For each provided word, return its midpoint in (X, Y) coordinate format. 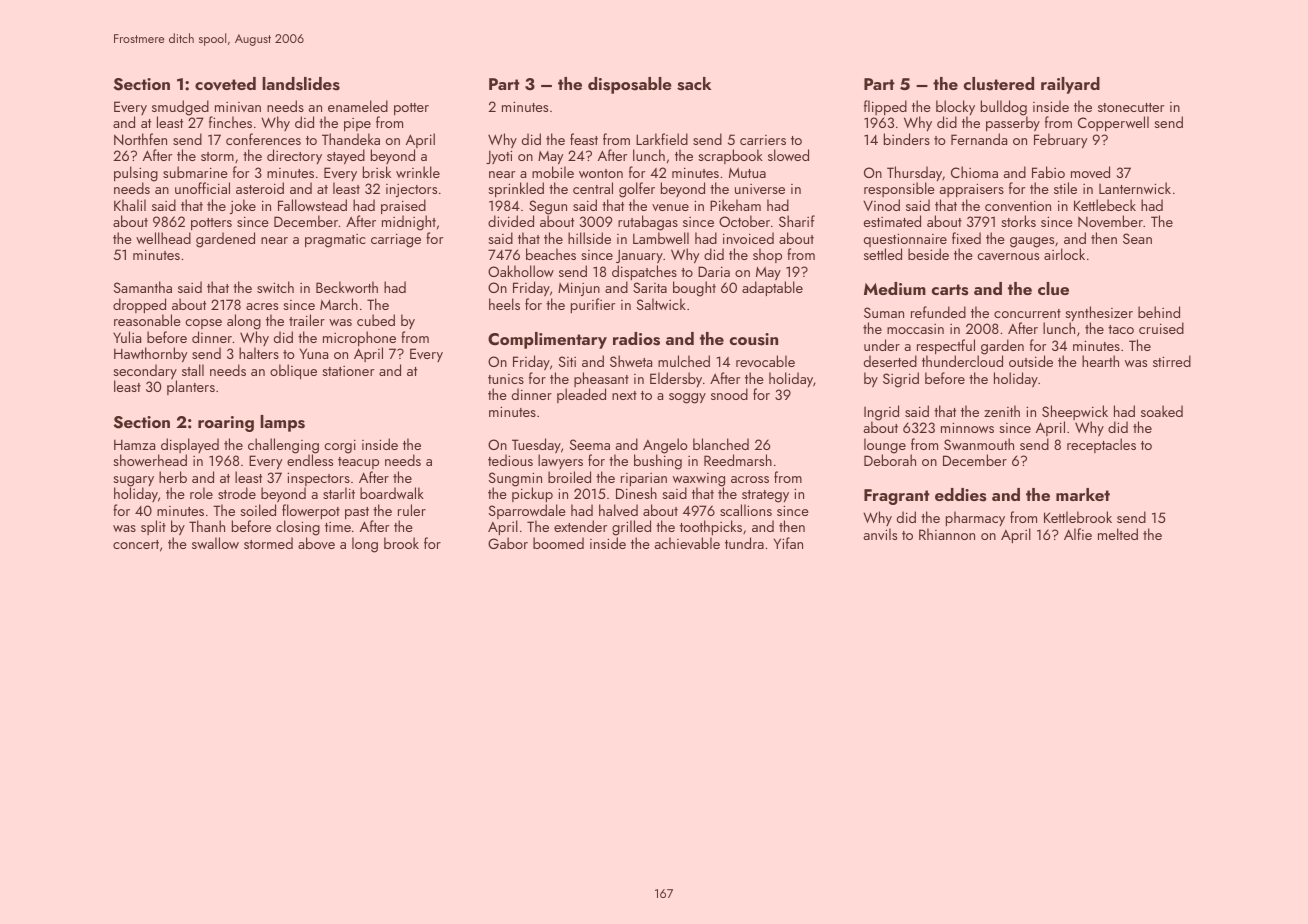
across (750, 479)
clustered (999, 84)
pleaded (581, 395)
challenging (283, 446)
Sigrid (901, 380)
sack (694, 84)
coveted (225, 84)
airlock (1064, 254)
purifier (593, 305)
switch (275, 287)
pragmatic (335, 241)
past (357, 513)
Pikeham (735, 205)
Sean (1137, 238)
